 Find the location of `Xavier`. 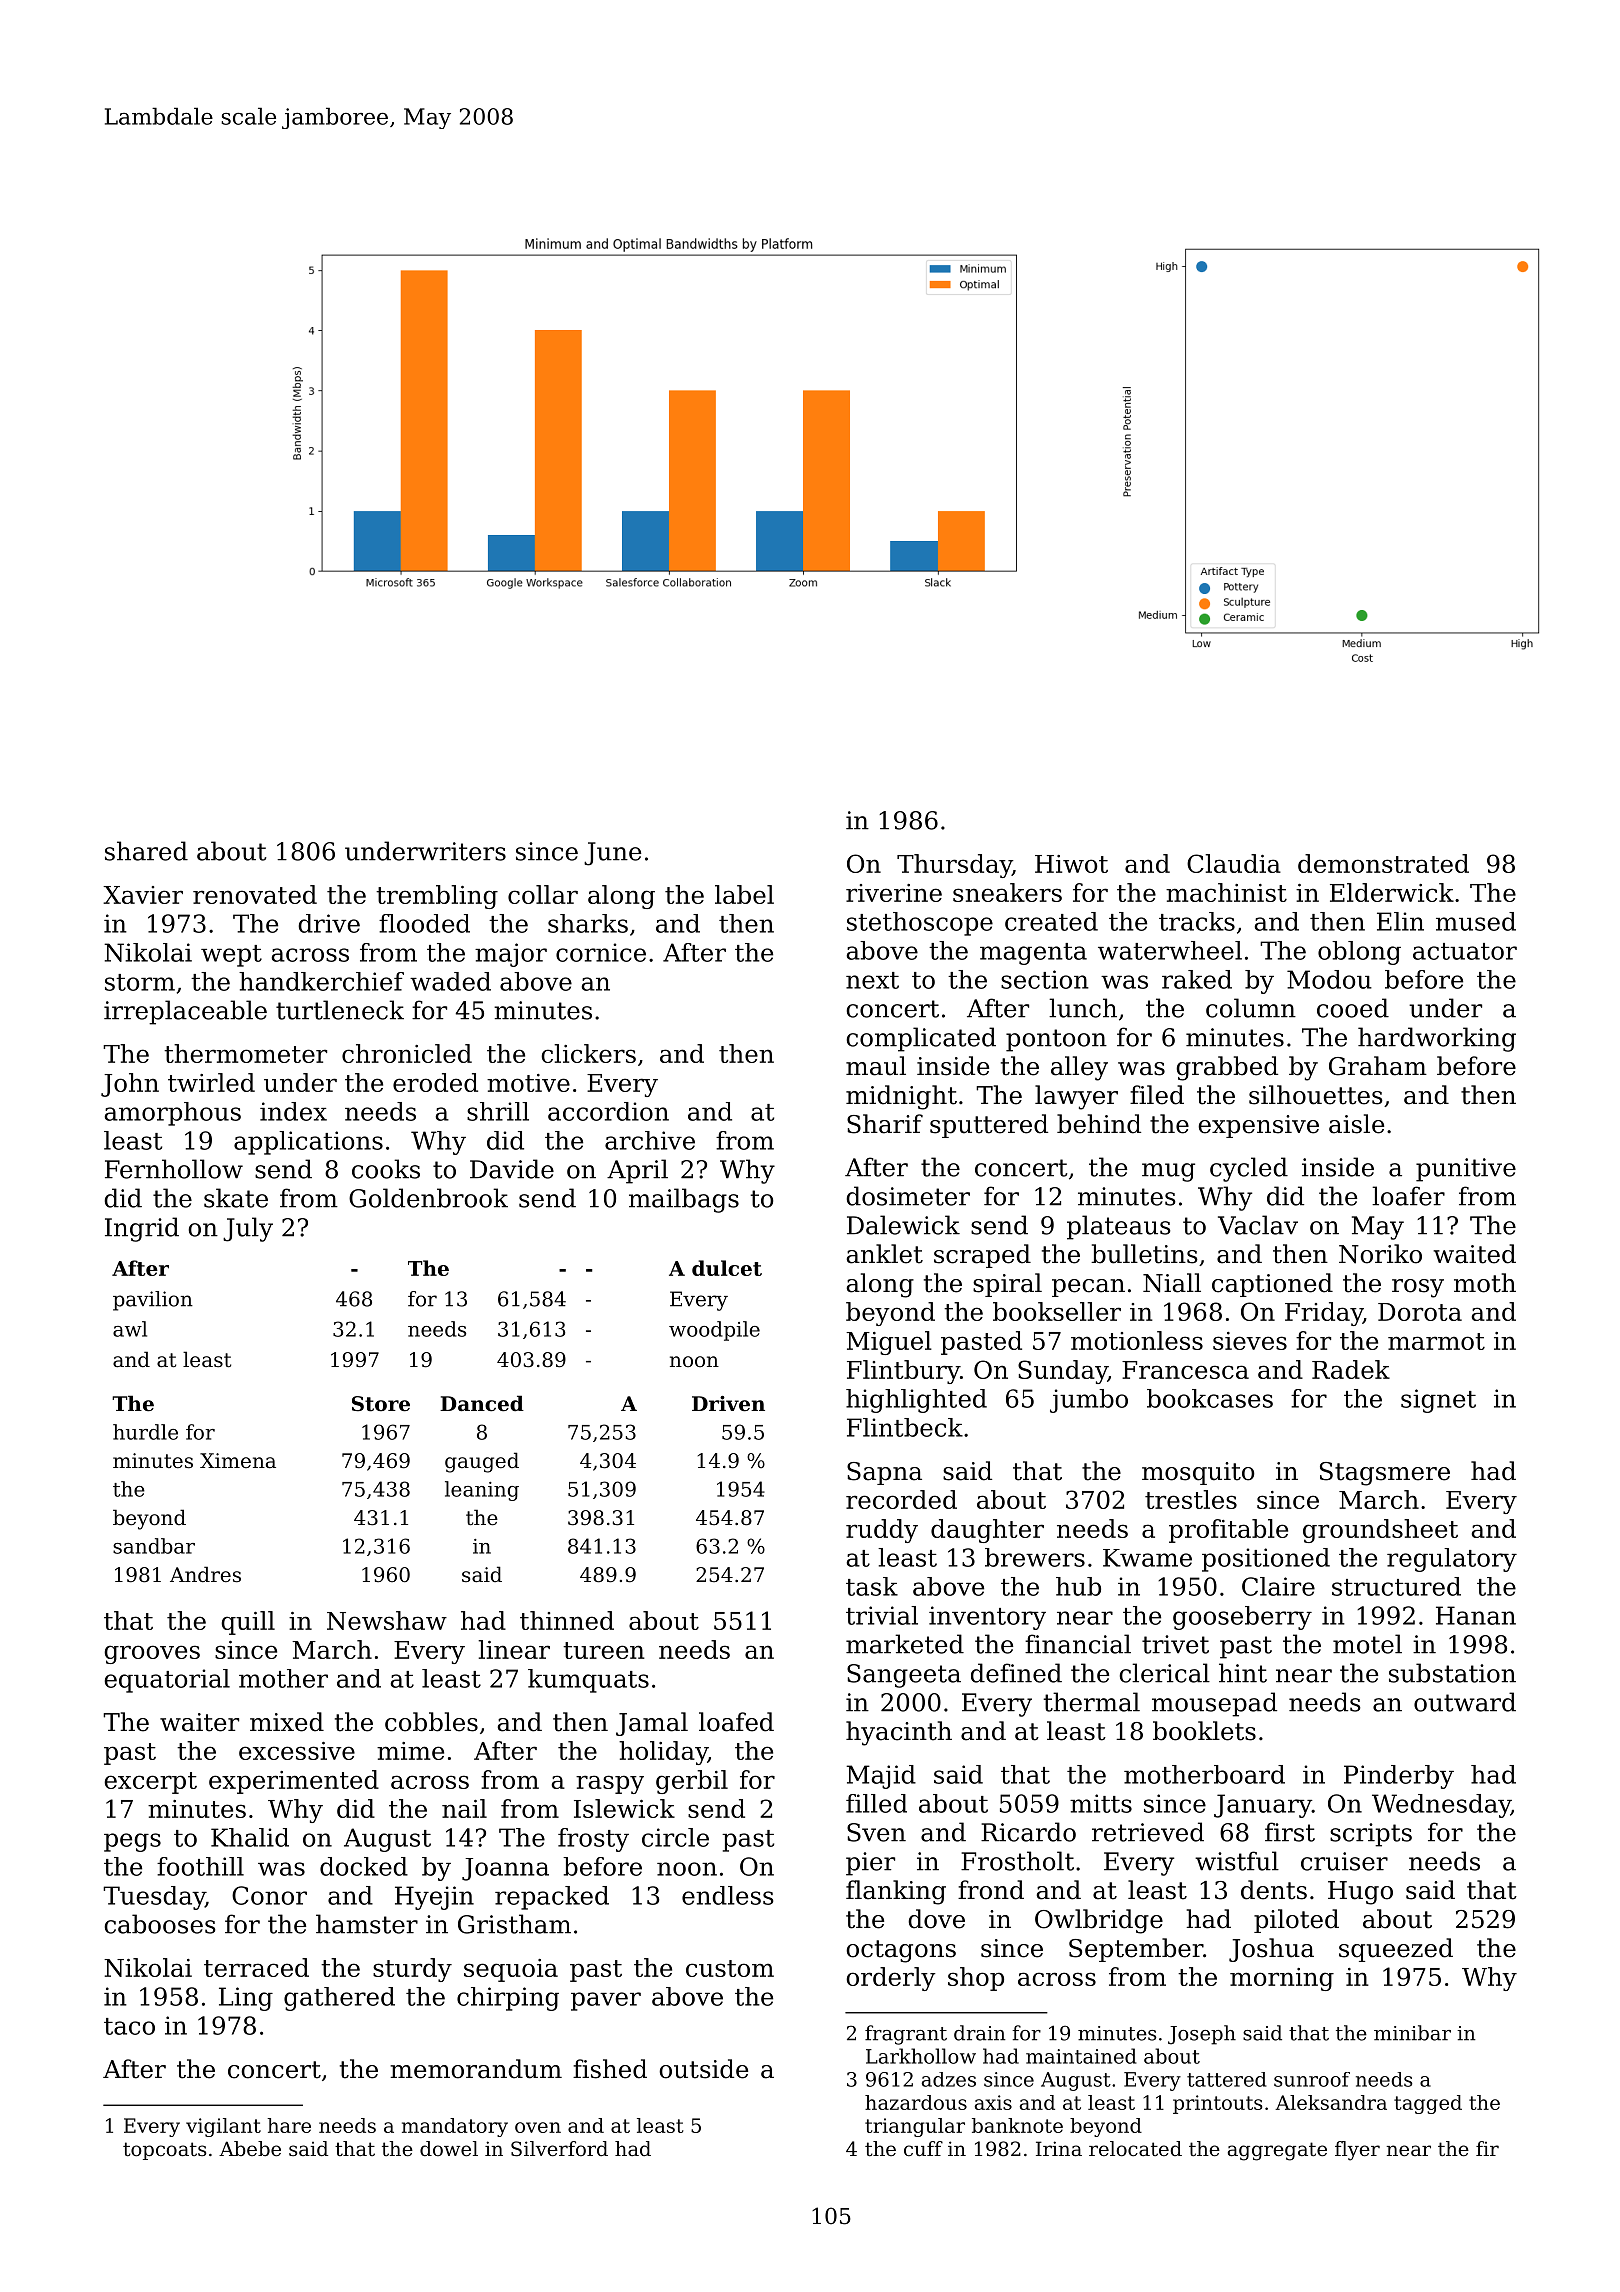

Xavier is located at coordinates (143, 895).
